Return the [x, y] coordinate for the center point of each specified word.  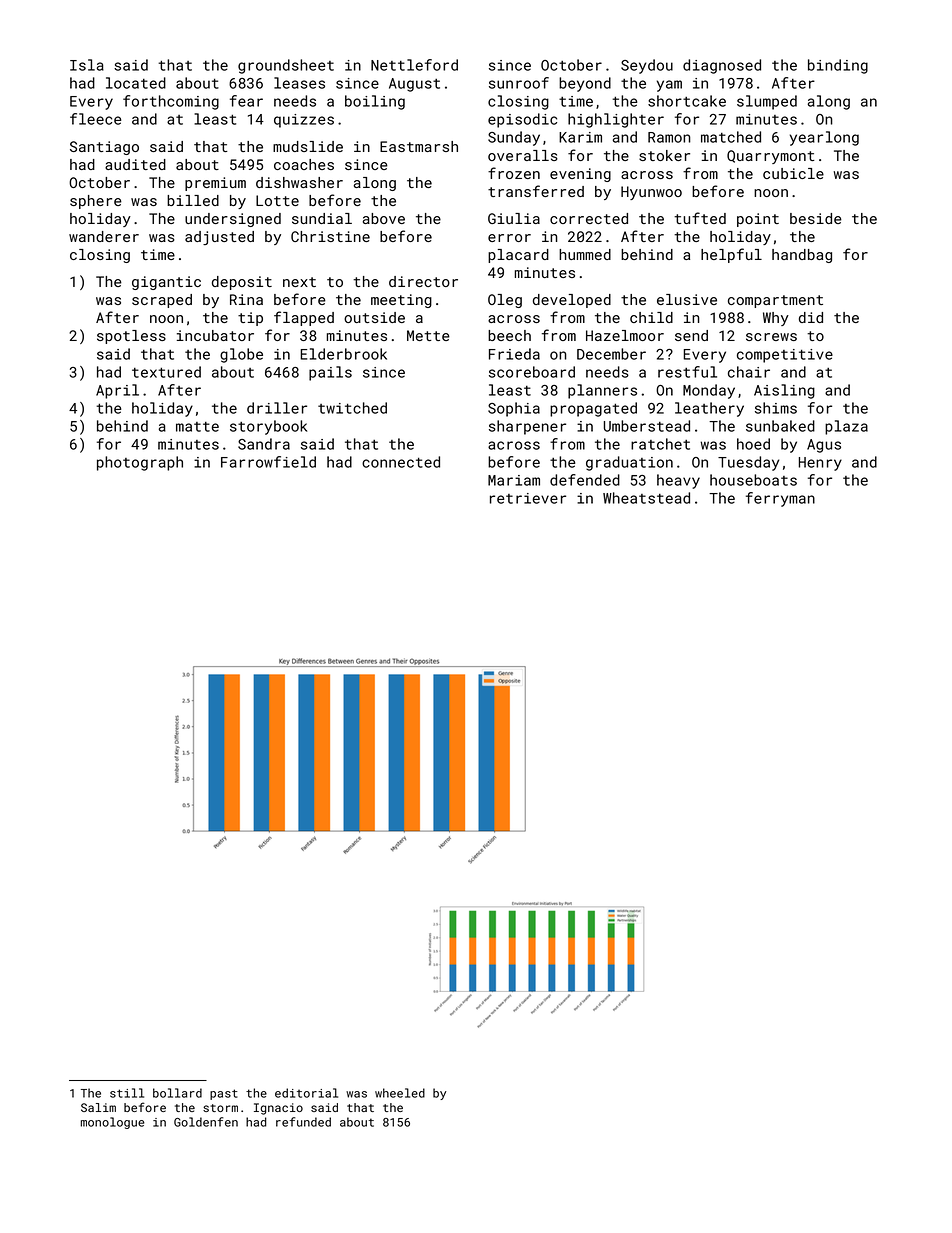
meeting [401, 301]
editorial [306, 1093]
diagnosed [722, 66]
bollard [177, 1093]
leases [299, 83]
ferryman [780, 499]
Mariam [514, 480]
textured [166, 372]
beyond [585, 84]
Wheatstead [646, 498]
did [811, 317]
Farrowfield [268, 462]
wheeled [400, 1093]
